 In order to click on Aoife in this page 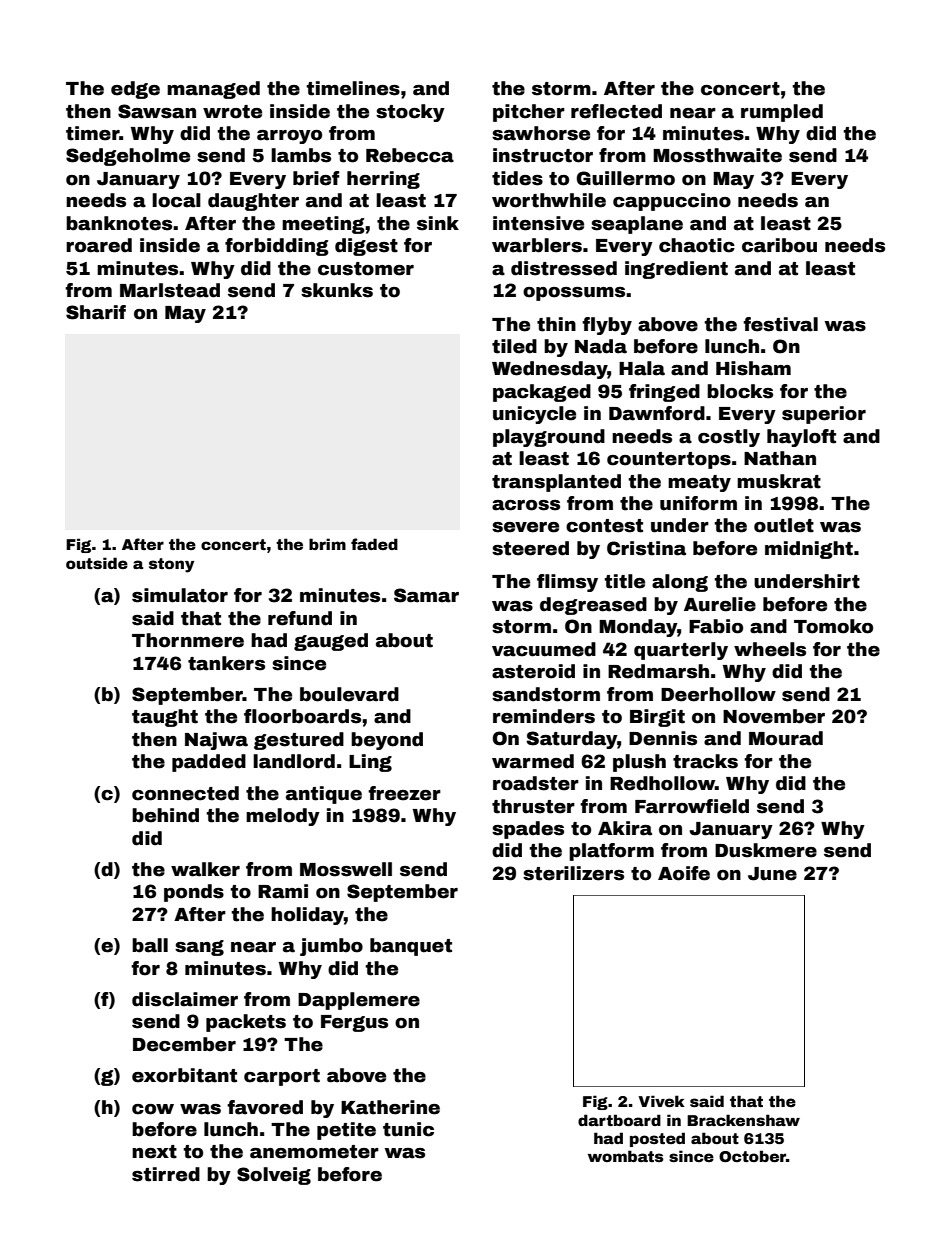, I will do `click(684, 873)`.
